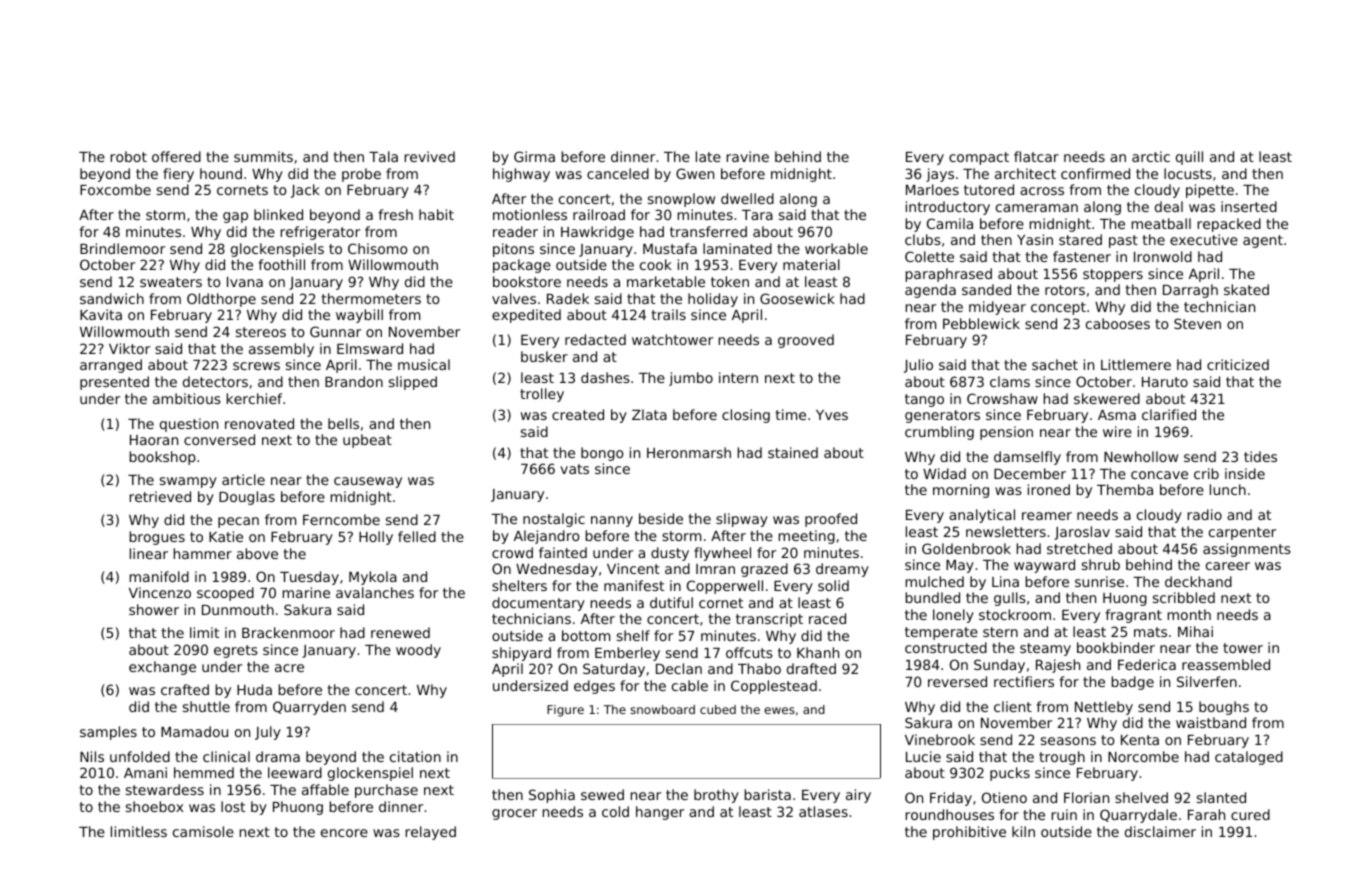 The image size is (1372, 887). What do you see at coordinates (160, 496) in the page?
I see `retrieved` at bounding box center [160, 496].
